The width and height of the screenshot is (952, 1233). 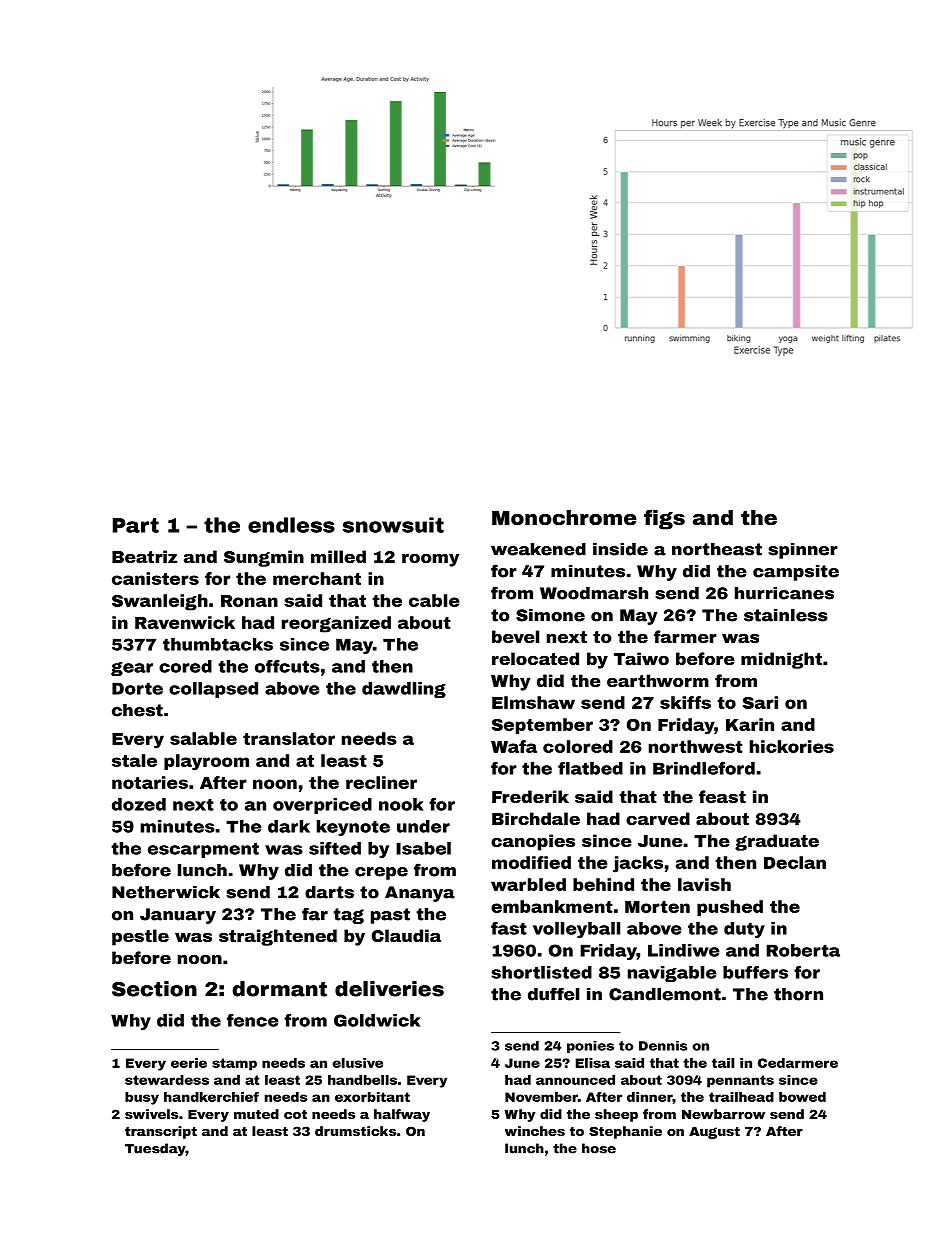 I want to click on Brindleford, so click(x=704, y=768).
